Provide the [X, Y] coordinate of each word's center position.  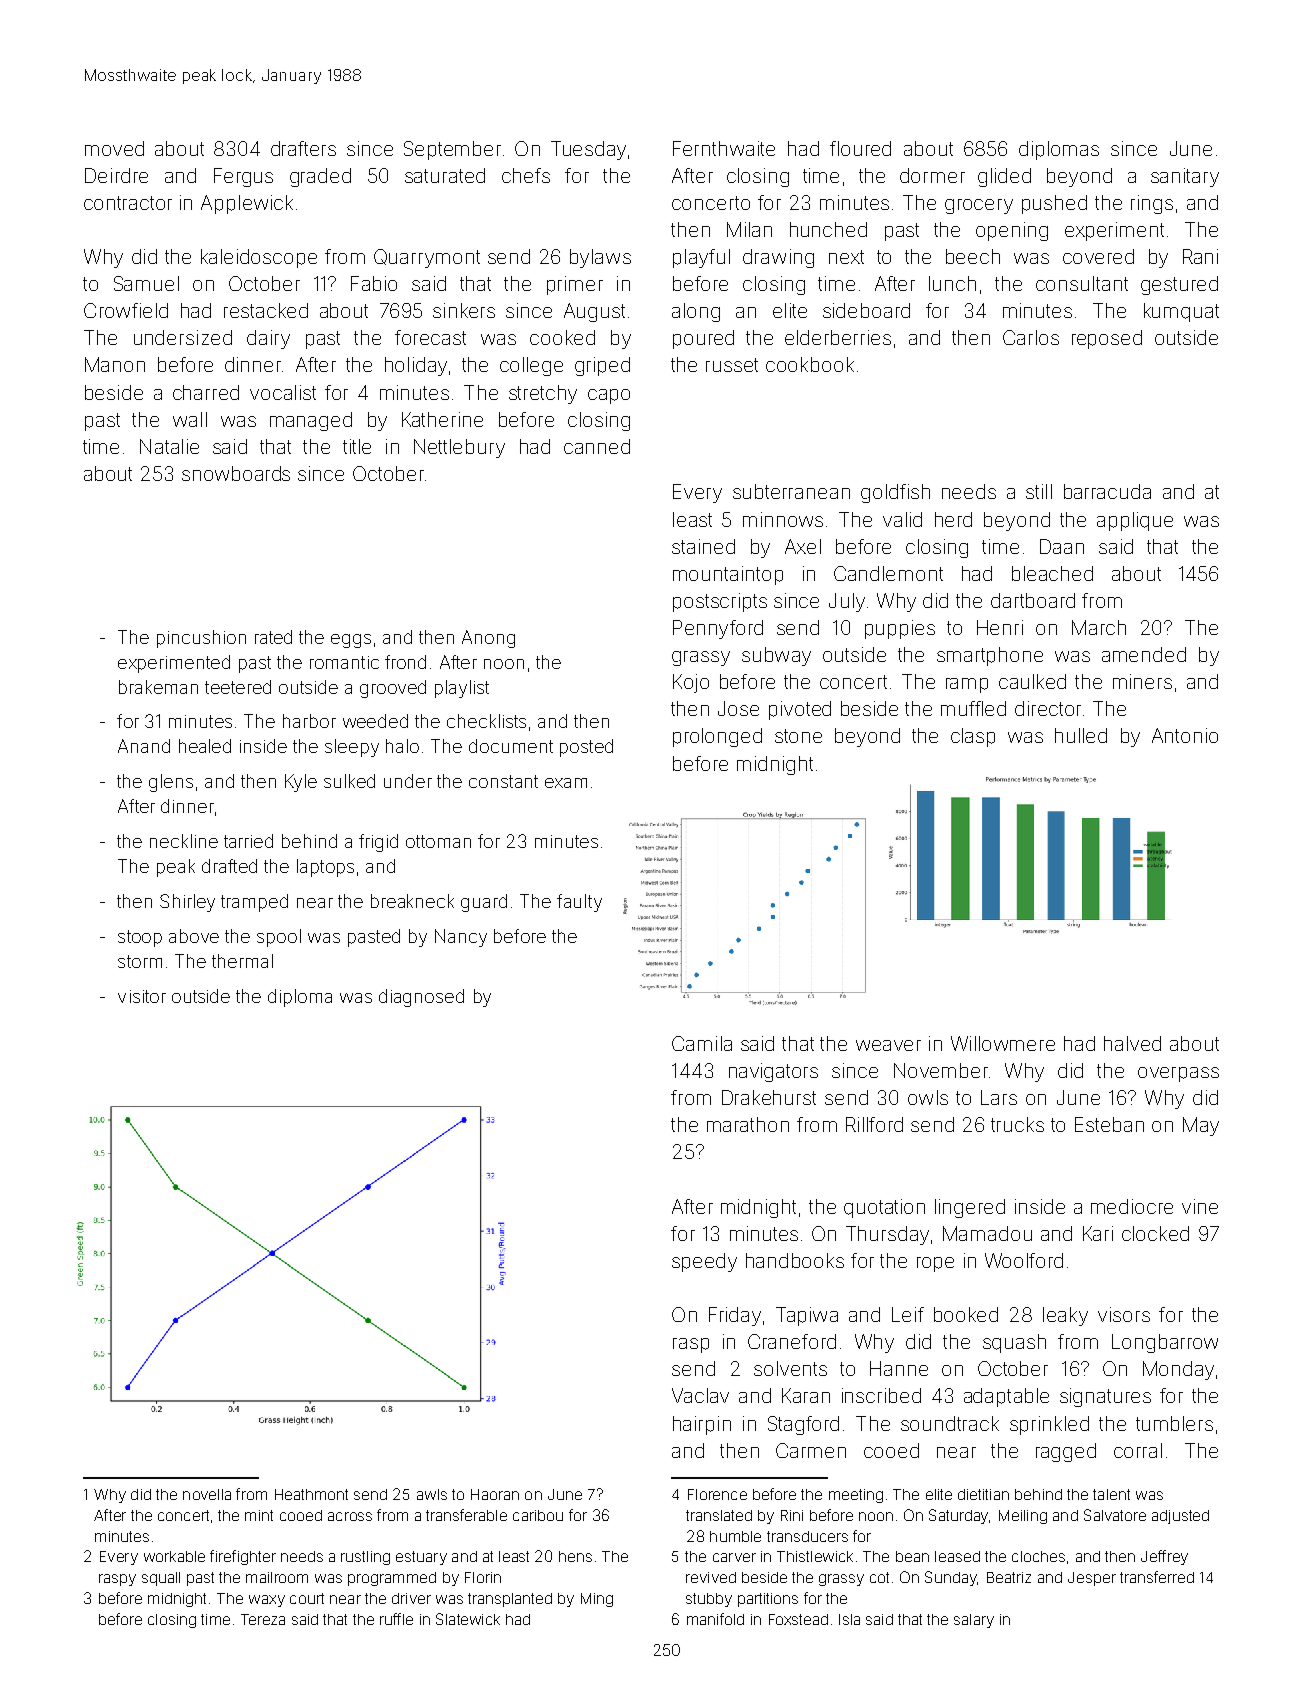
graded [320, 177]
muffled [973, 708]
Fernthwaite [724, 148]
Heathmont [311, 1494]
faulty [579, 903]
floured [860, 148]
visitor [142, 996]
